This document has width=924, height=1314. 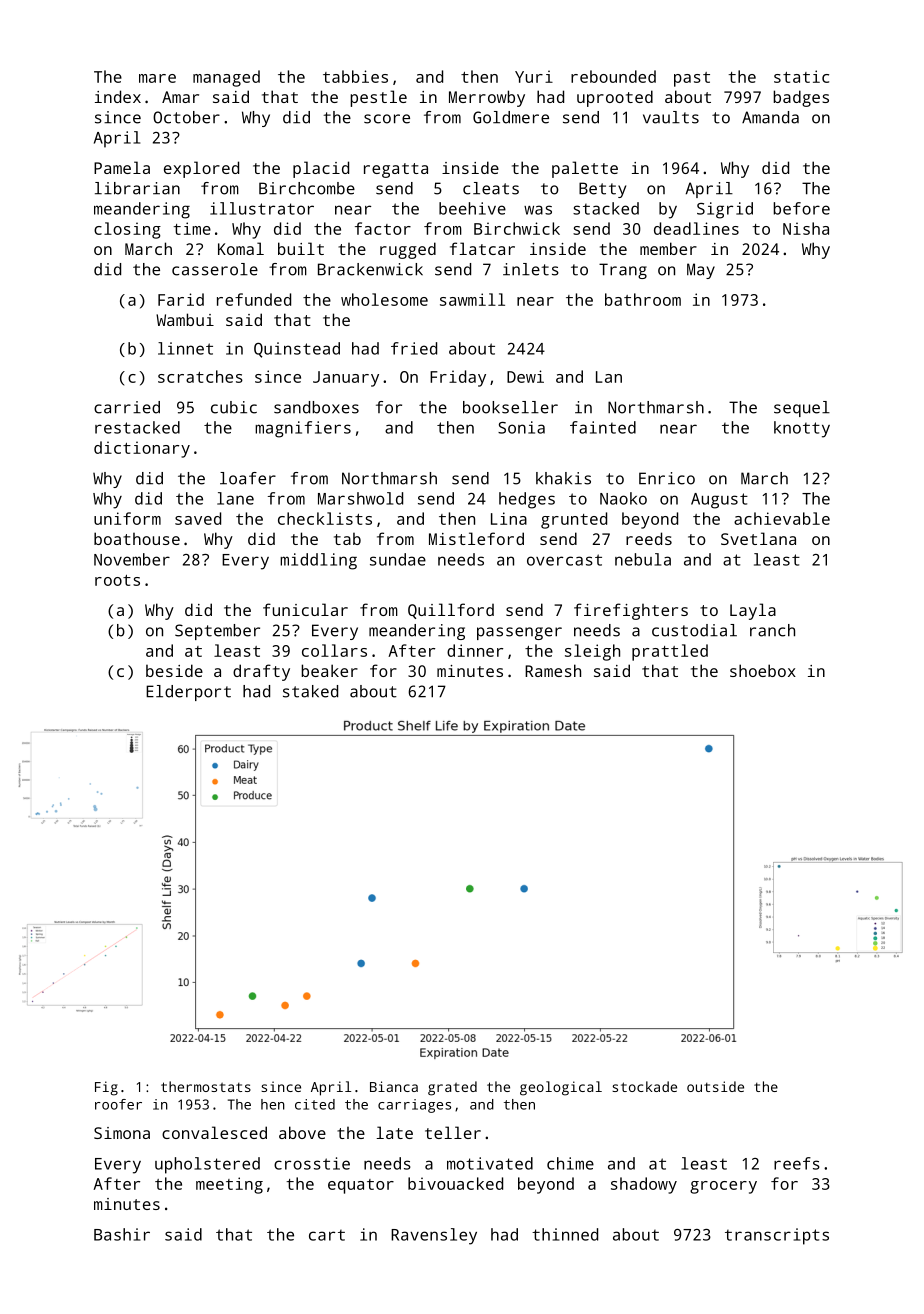 What do you see at coordinates (355, 76) in the document?
I see `tabbies` at bounding box center [355, 76].
